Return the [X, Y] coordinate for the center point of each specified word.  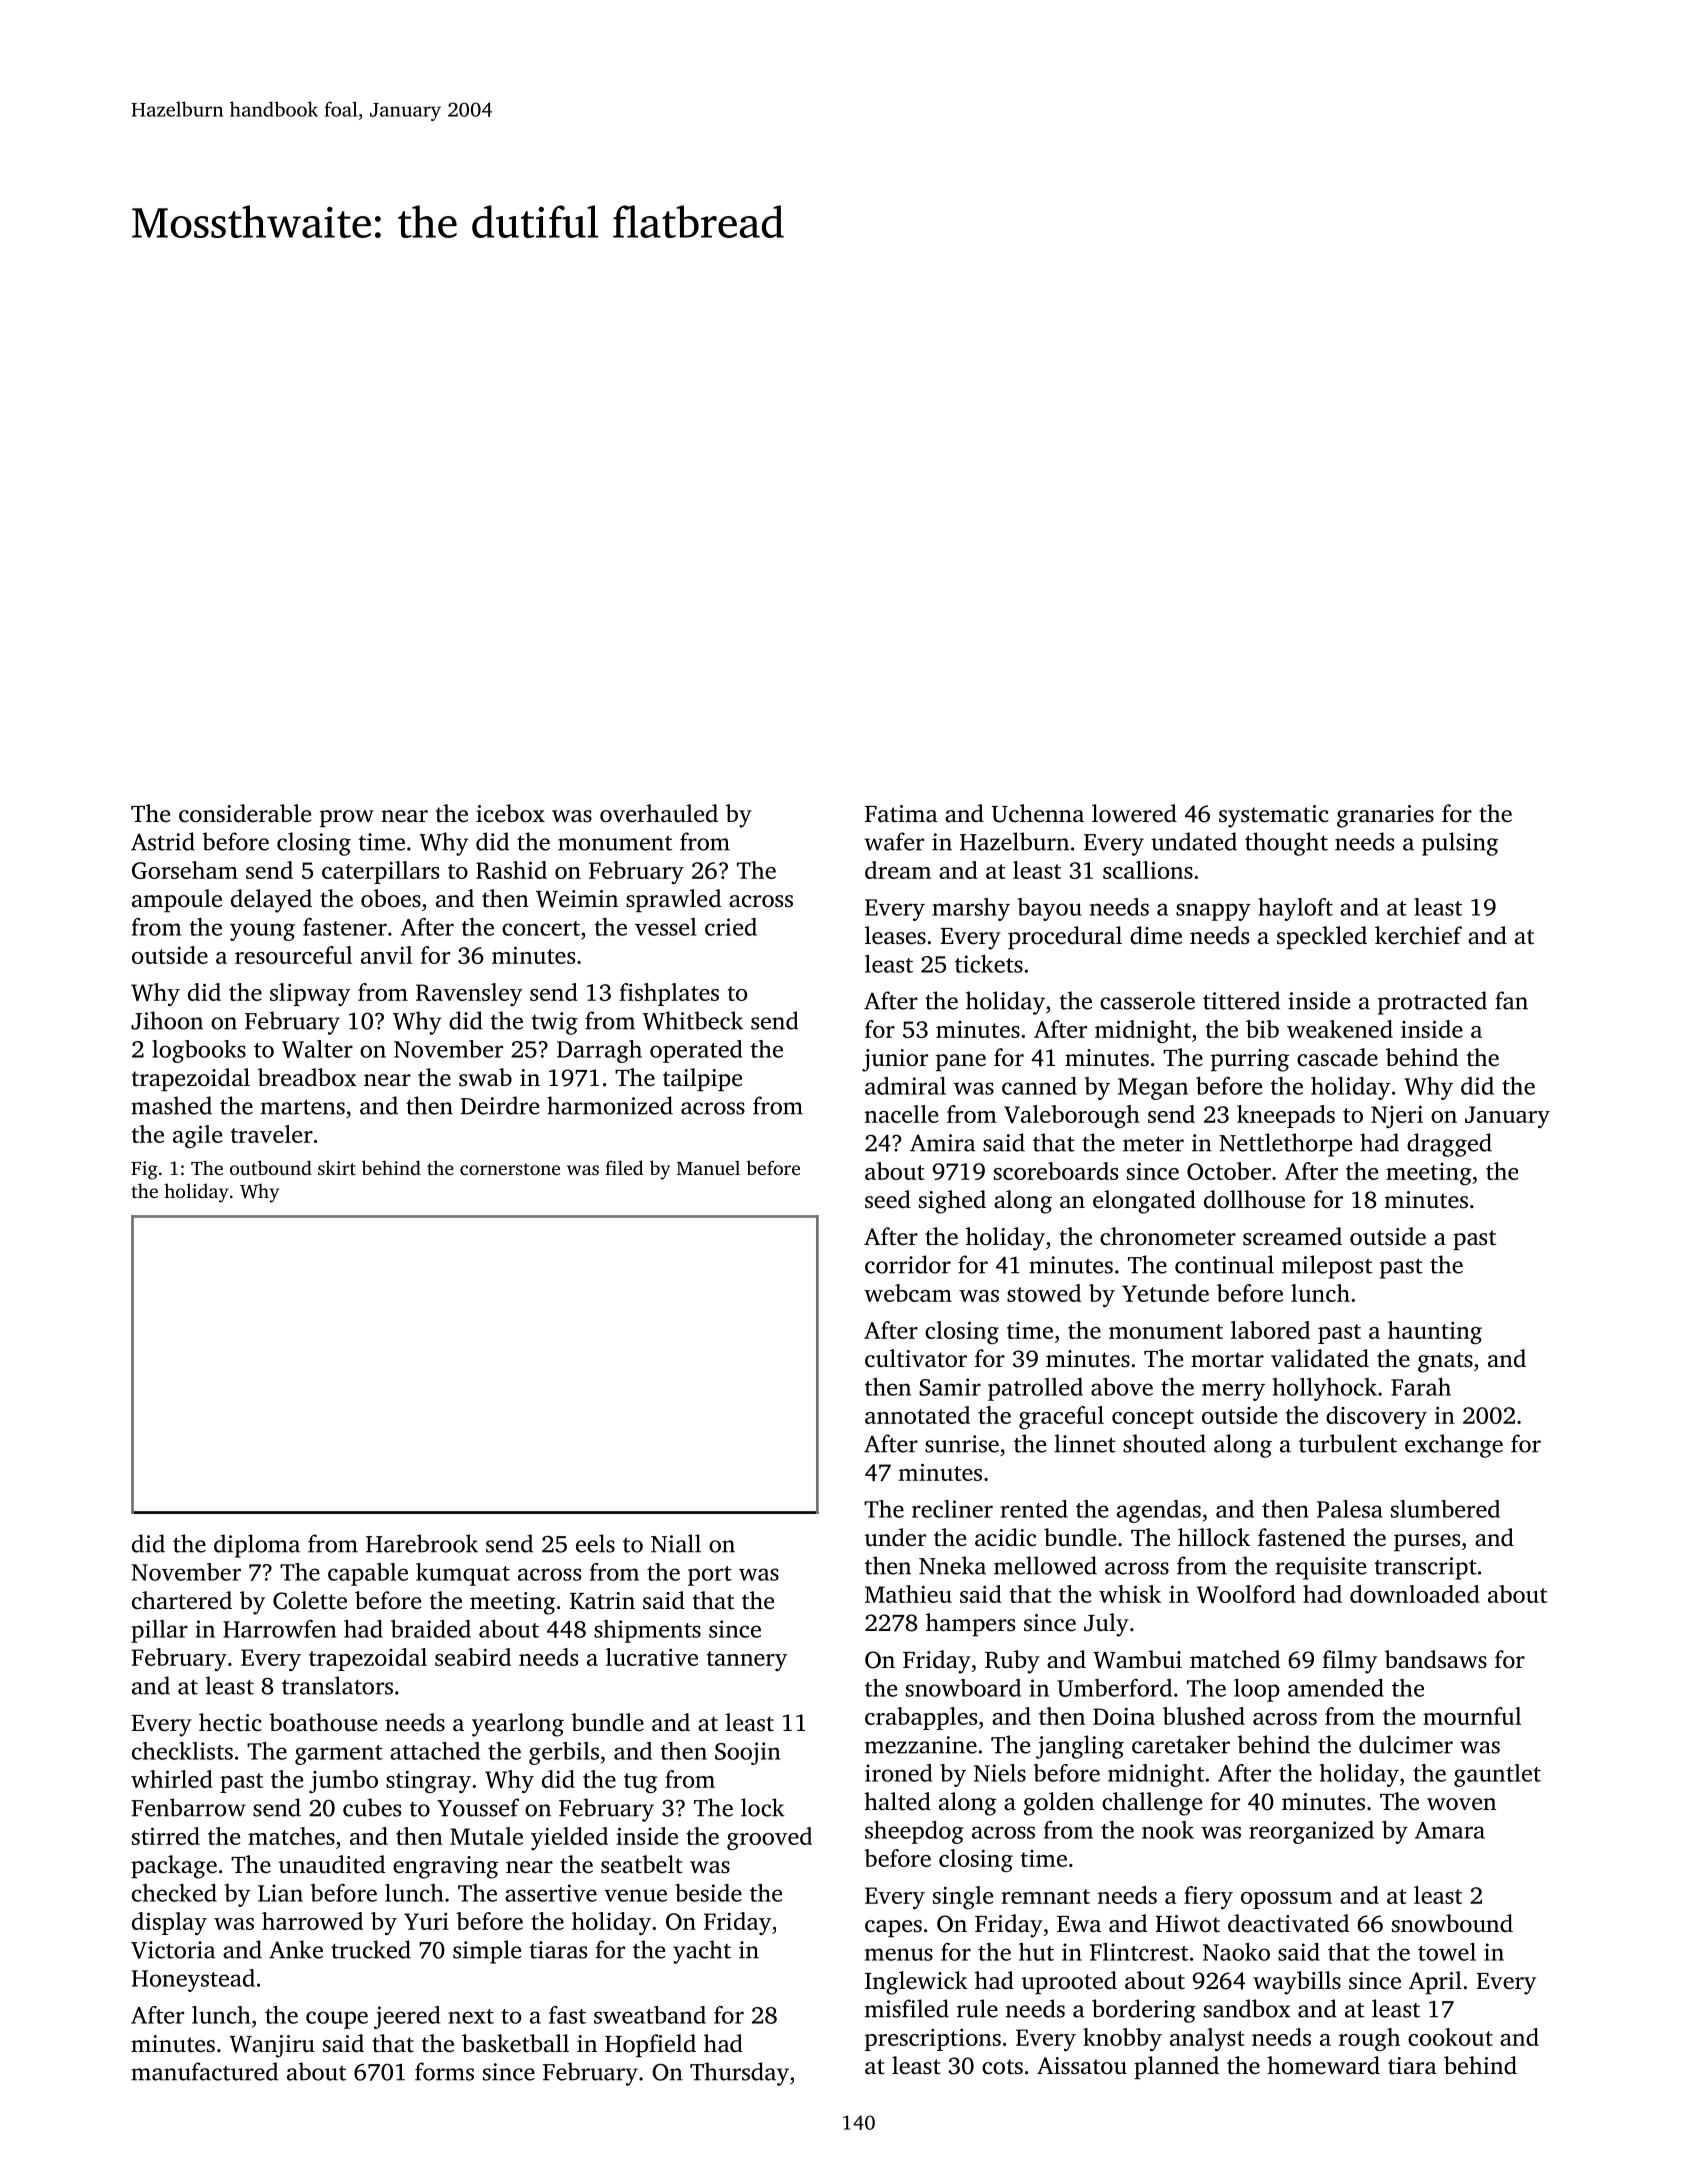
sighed [952, 1202]
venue [635, 1895]
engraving [445, 1867]
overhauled [659, 813]
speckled [1322, 937]
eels [595, 1543]
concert [541, 928]
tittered [1241, 1000]
